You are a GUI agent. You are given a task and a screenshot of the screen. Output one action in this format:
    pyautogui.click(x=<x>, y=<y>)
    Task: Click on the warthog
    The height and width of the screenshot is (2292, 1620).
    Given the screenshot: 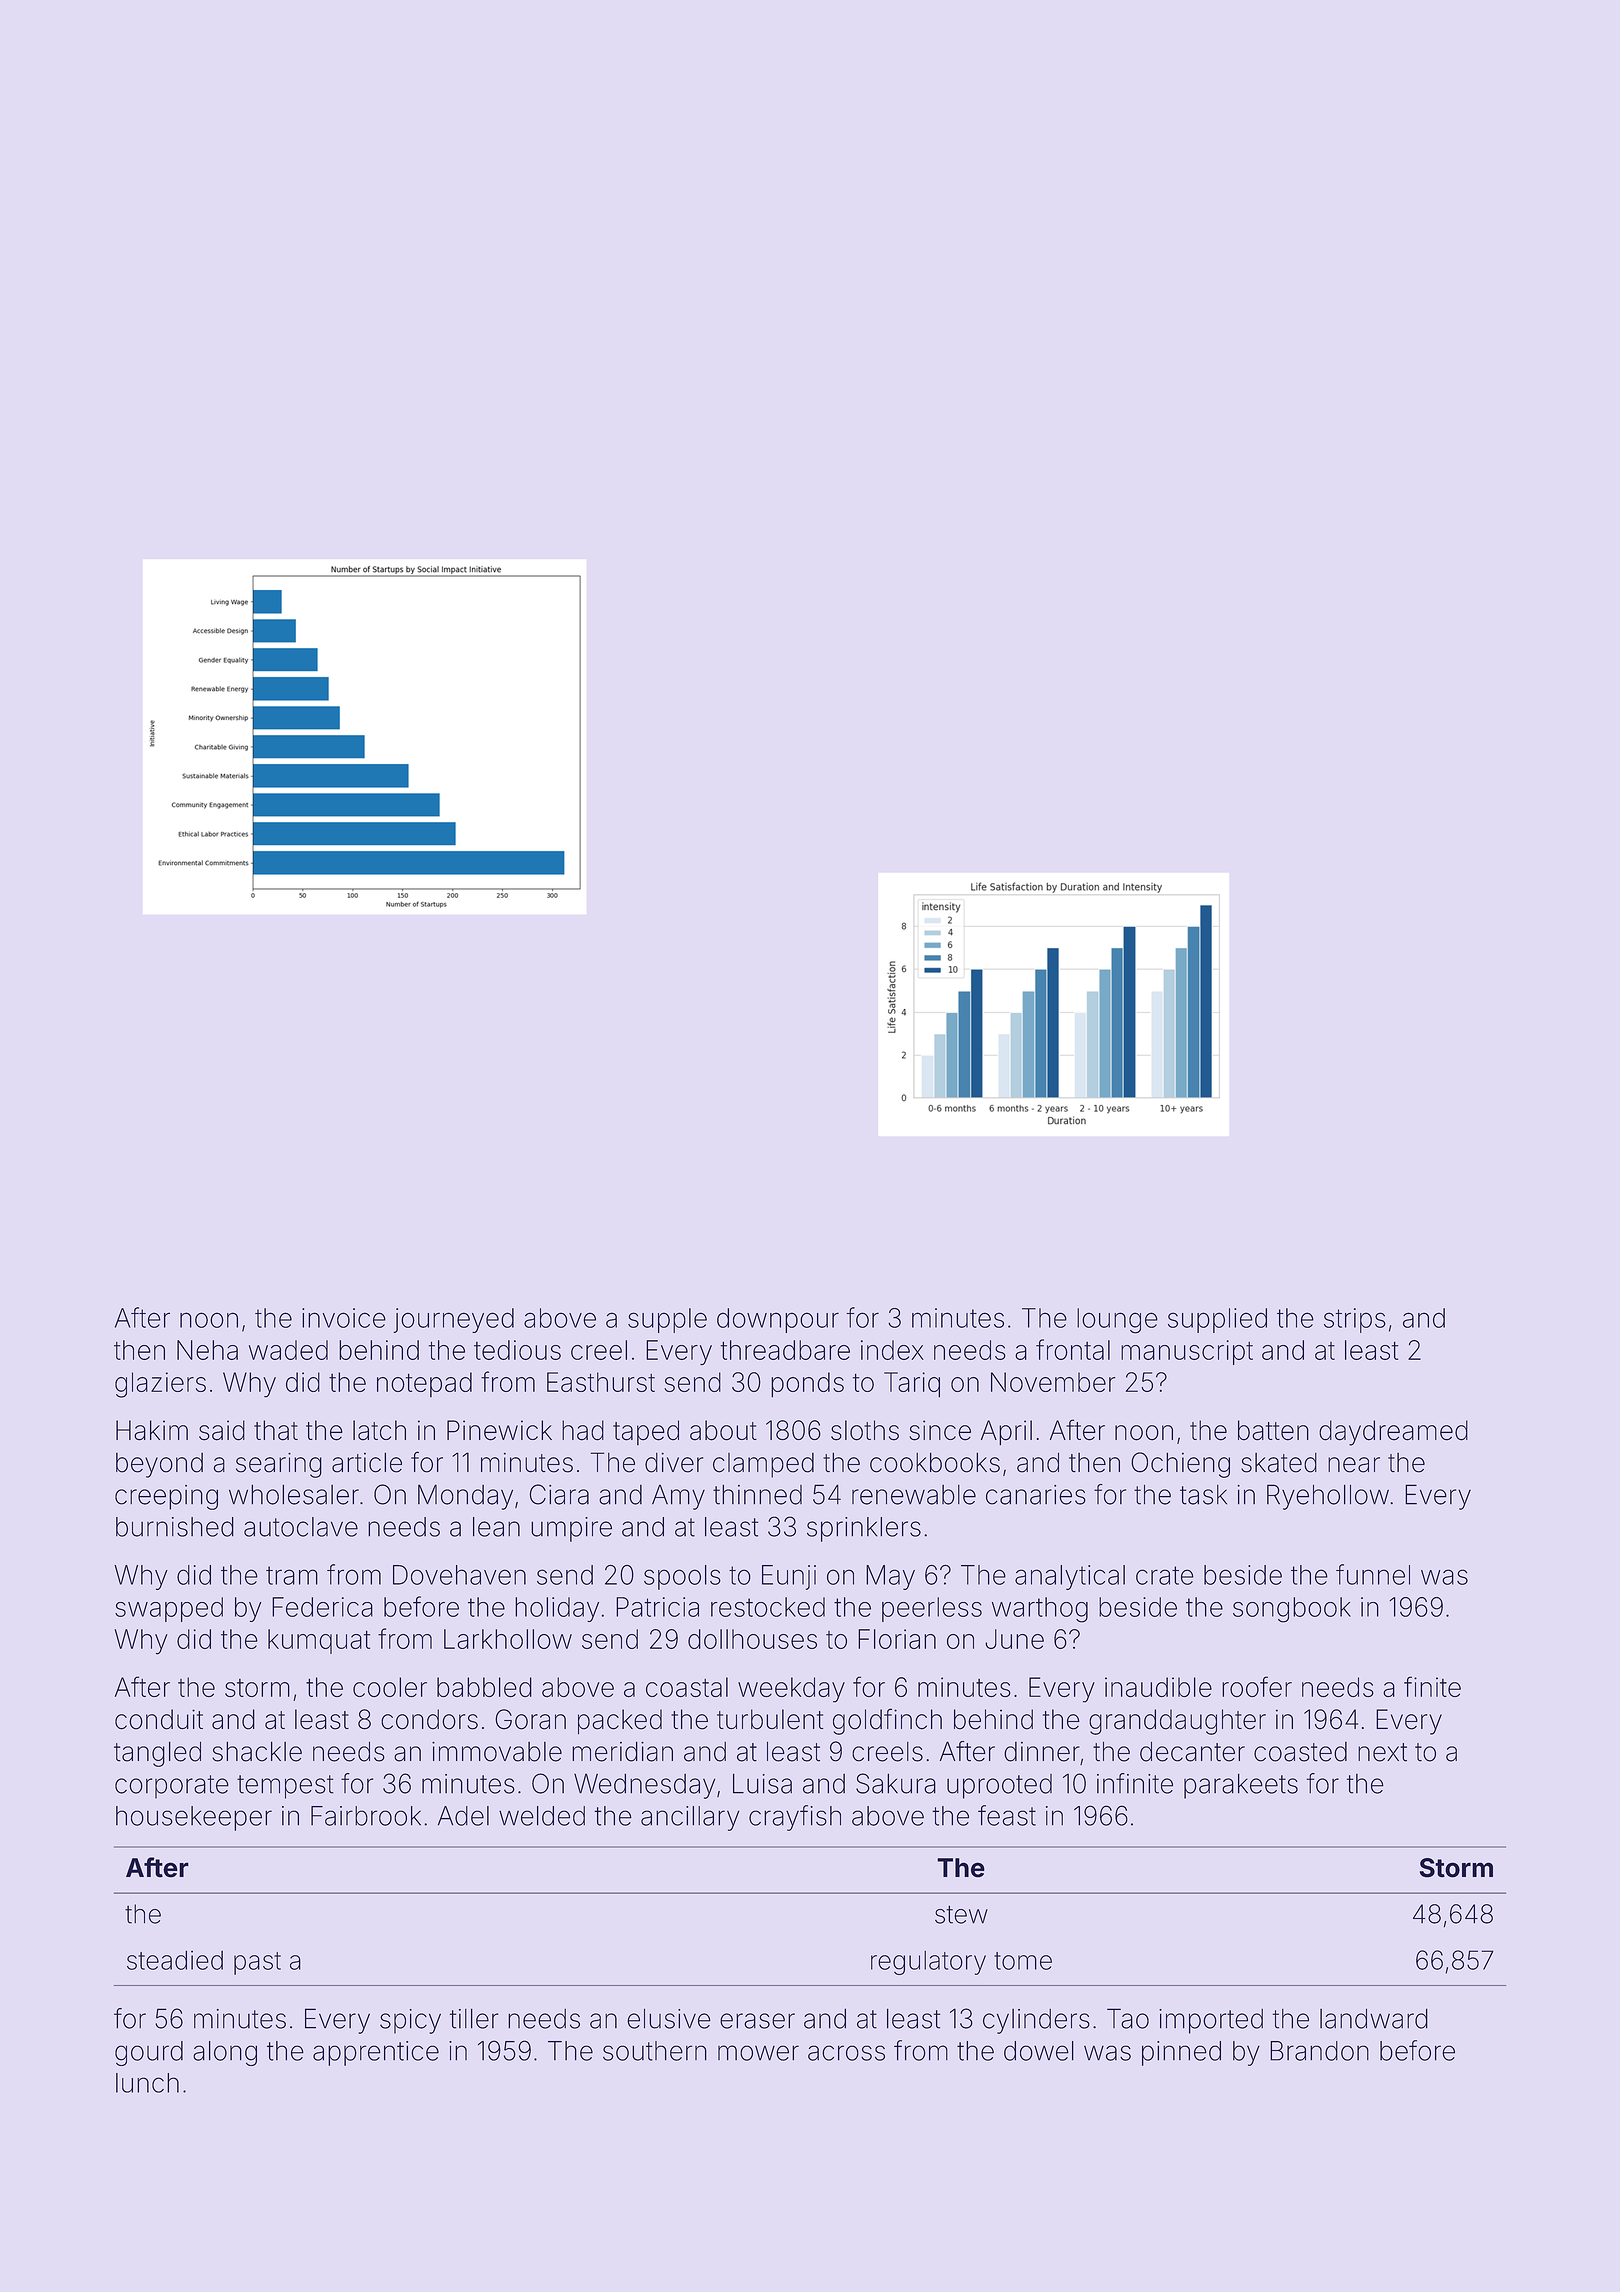 What is the action you would take?
    pyautogui.click(x=1040, y=1610)
